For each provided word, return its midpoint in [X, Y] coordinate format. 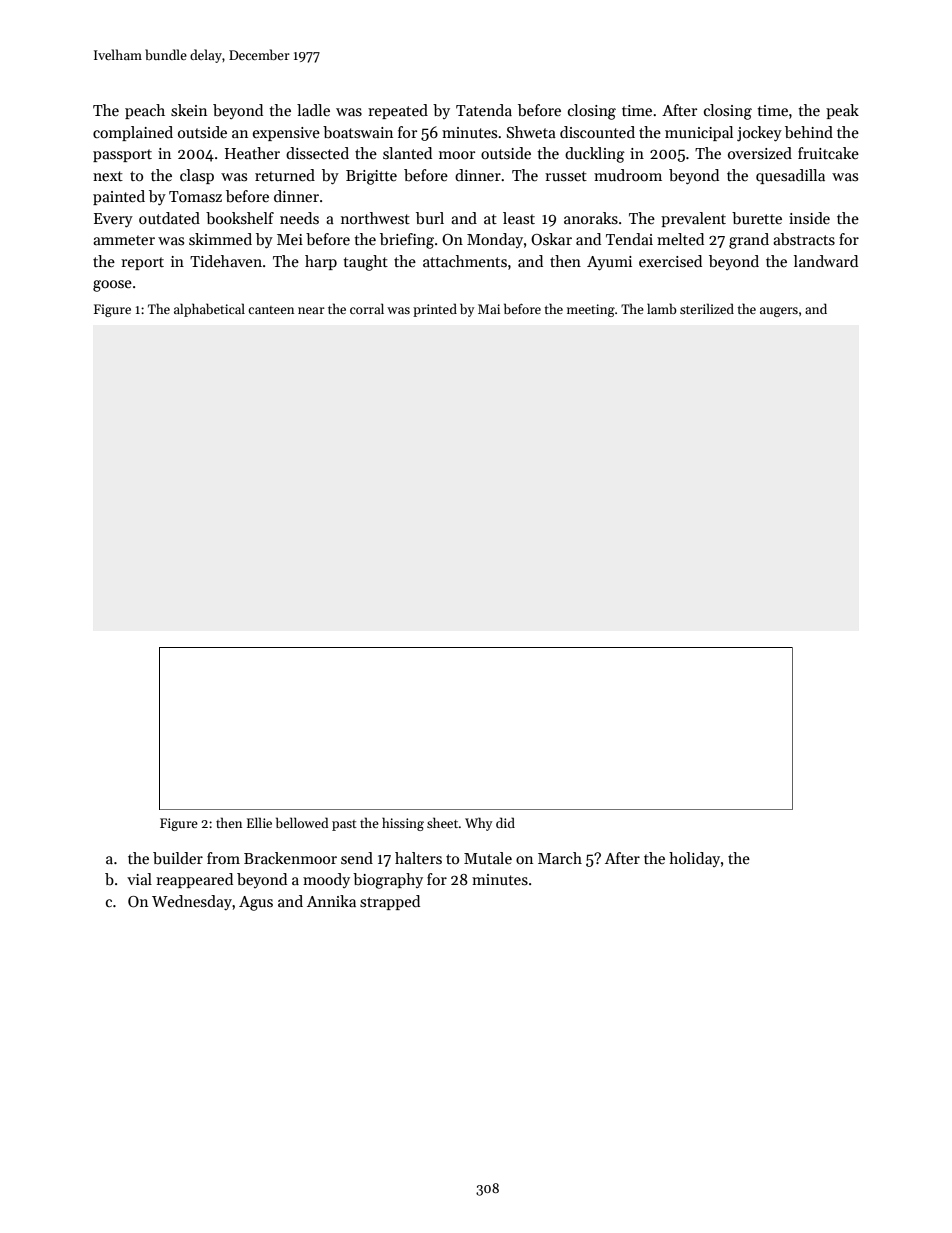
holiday [694, 859]
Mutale [488, 858]
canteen [271, 310]
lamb [662, 308]
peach [145, 111]
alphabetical [209, 310]
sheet [443, 822]
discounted [597, 132]
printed [435, 310]
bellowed [302, 822]
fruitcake [828, 153]
